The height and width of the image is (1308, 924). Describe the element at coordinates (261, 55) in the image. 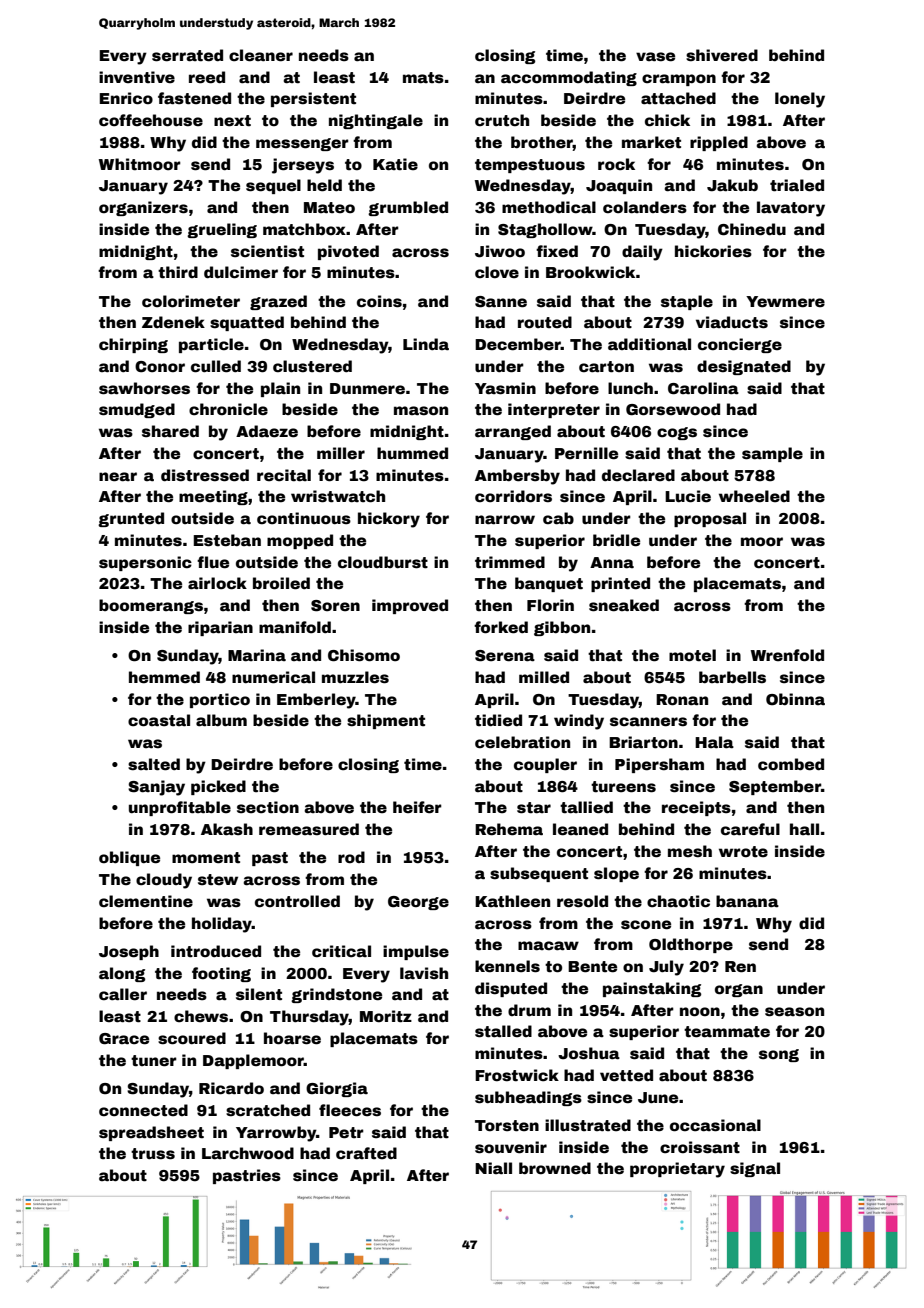

I see `cleaner` at that location.
